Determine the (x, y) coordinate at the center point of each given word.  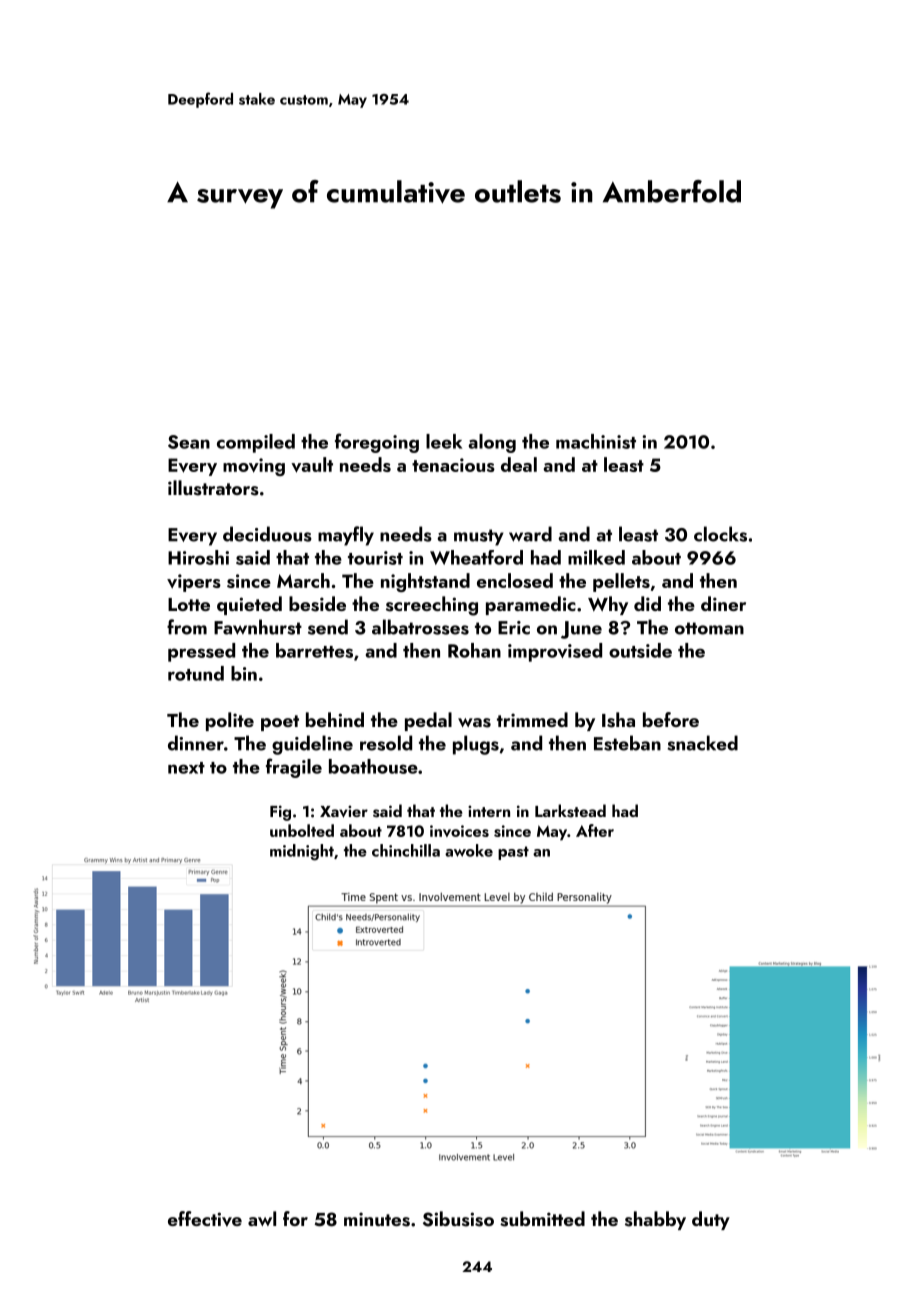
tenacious (453, 465)
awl (262, 1218)
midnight (302, 852)
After (595, 830)
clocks (720, 534)
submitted (542, 1219)
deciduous (267, 534)
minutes (377, 1219)
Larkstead (570, 811)
